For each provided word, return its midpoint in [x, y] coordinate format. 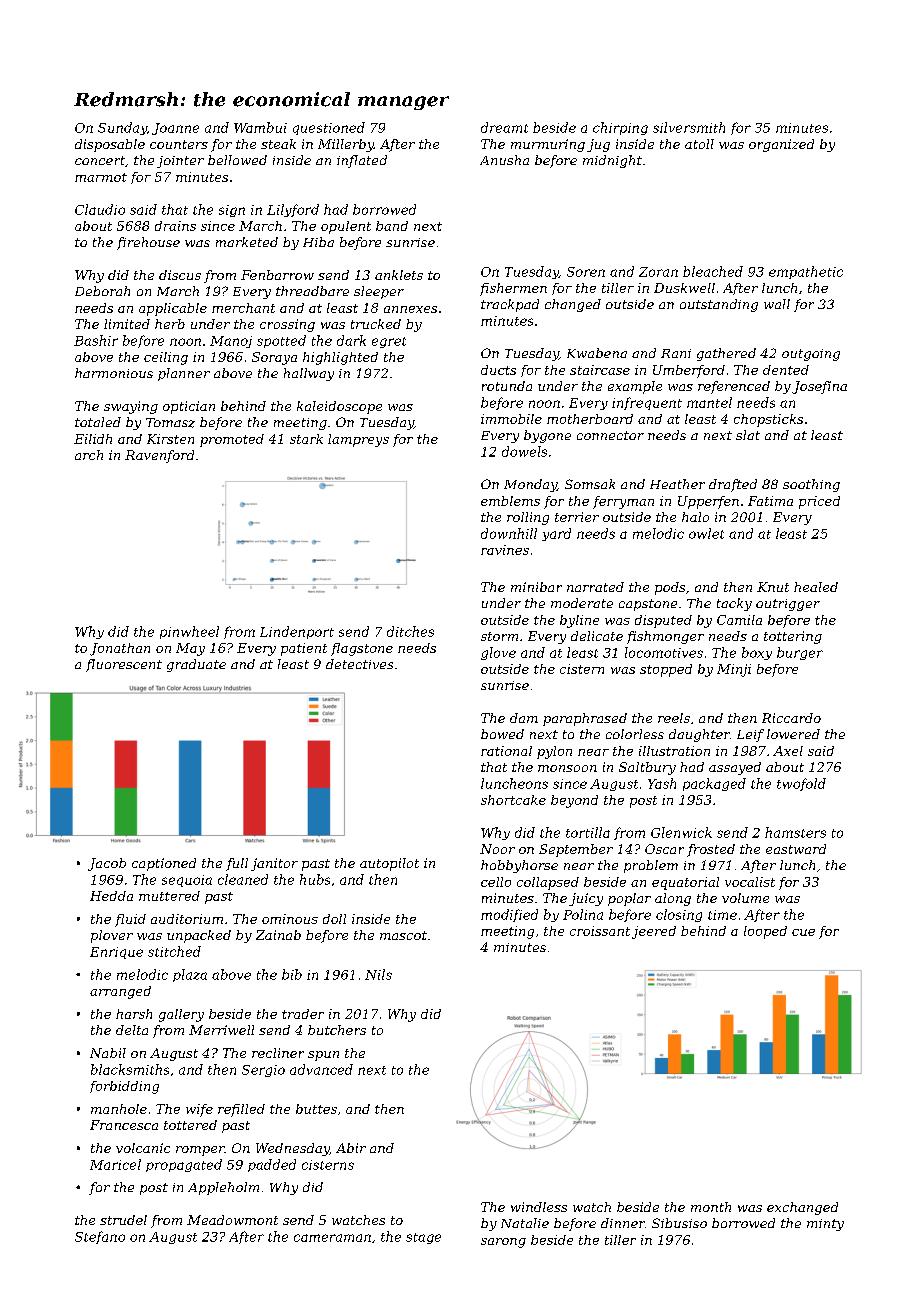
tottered [190, 1125]
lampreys [358, 440]
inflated [362, 161]
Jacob [107, 864]
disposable [110, 145]
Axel [788, 751]
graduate [196, 665]
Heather [677, 484]
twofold [801, 784]
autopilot [389, 864]
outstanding [719, 305]
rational [506, 751]
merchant [243, 308]
